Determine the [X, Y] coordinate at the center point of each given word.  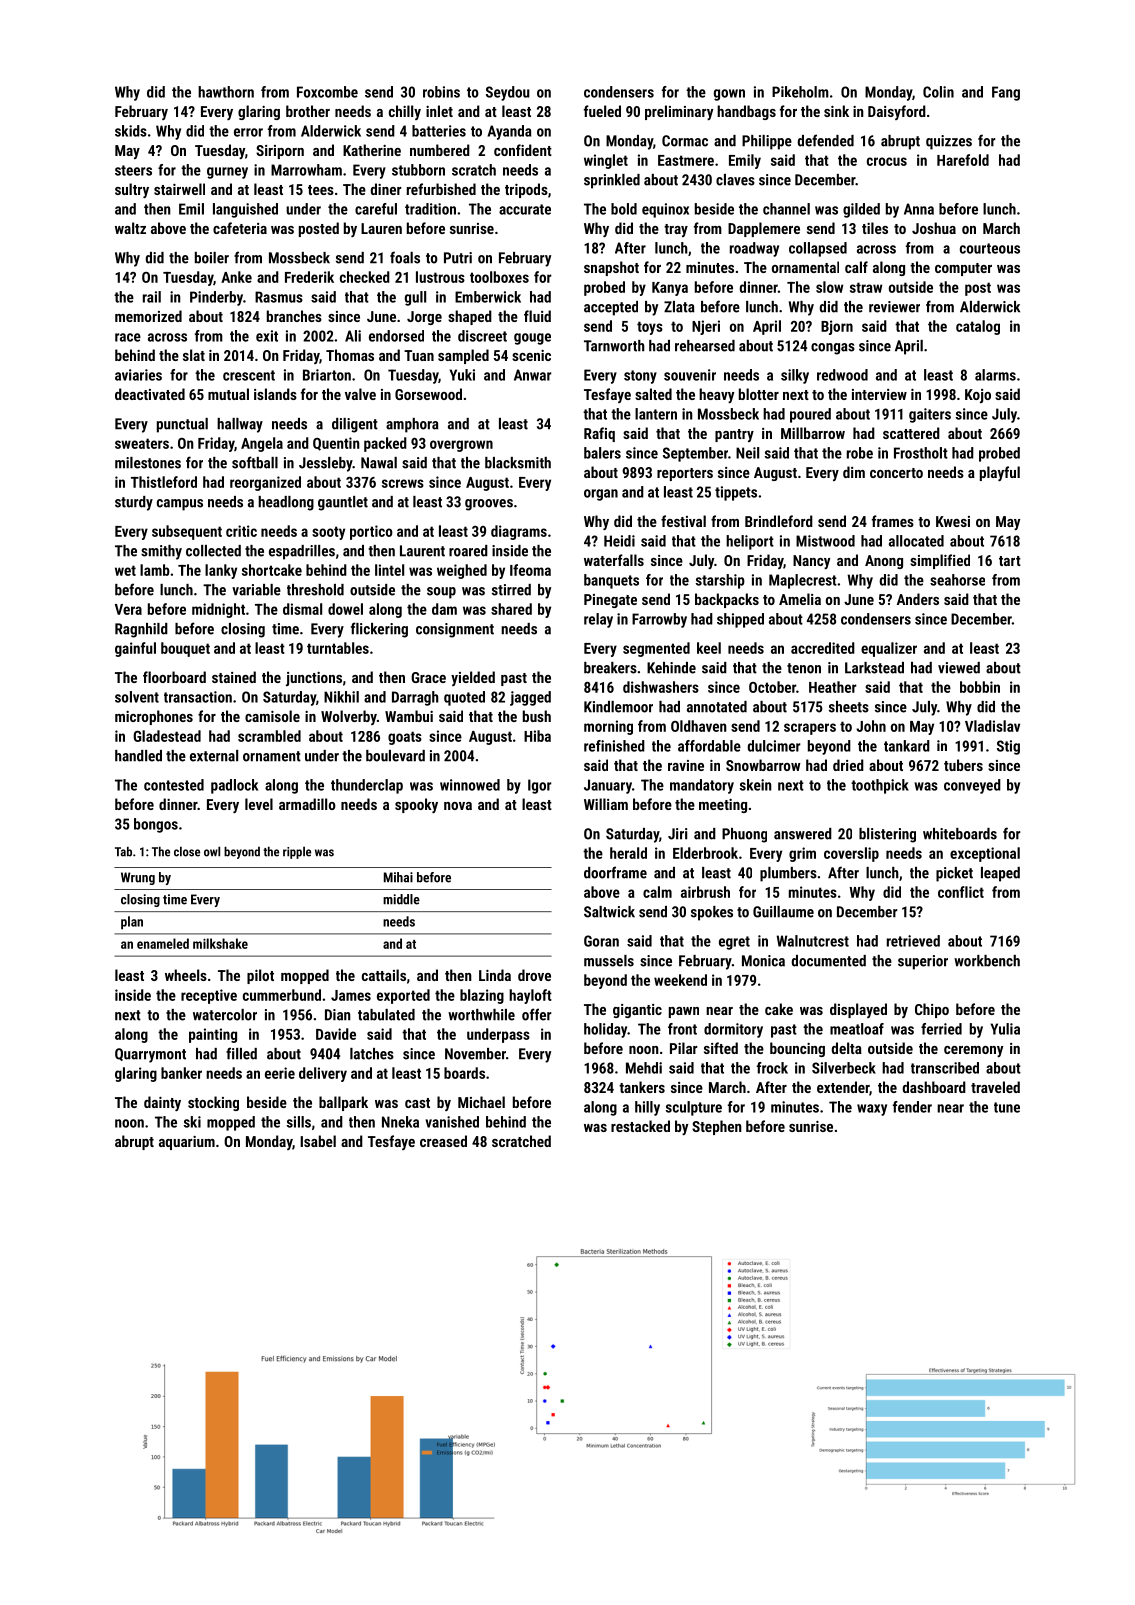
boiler [212, 258]
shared [511, 609]
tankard [907, 746]
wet [125, 570]
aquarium [187, 1143]
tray [676, 230]
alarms [995, 375]
